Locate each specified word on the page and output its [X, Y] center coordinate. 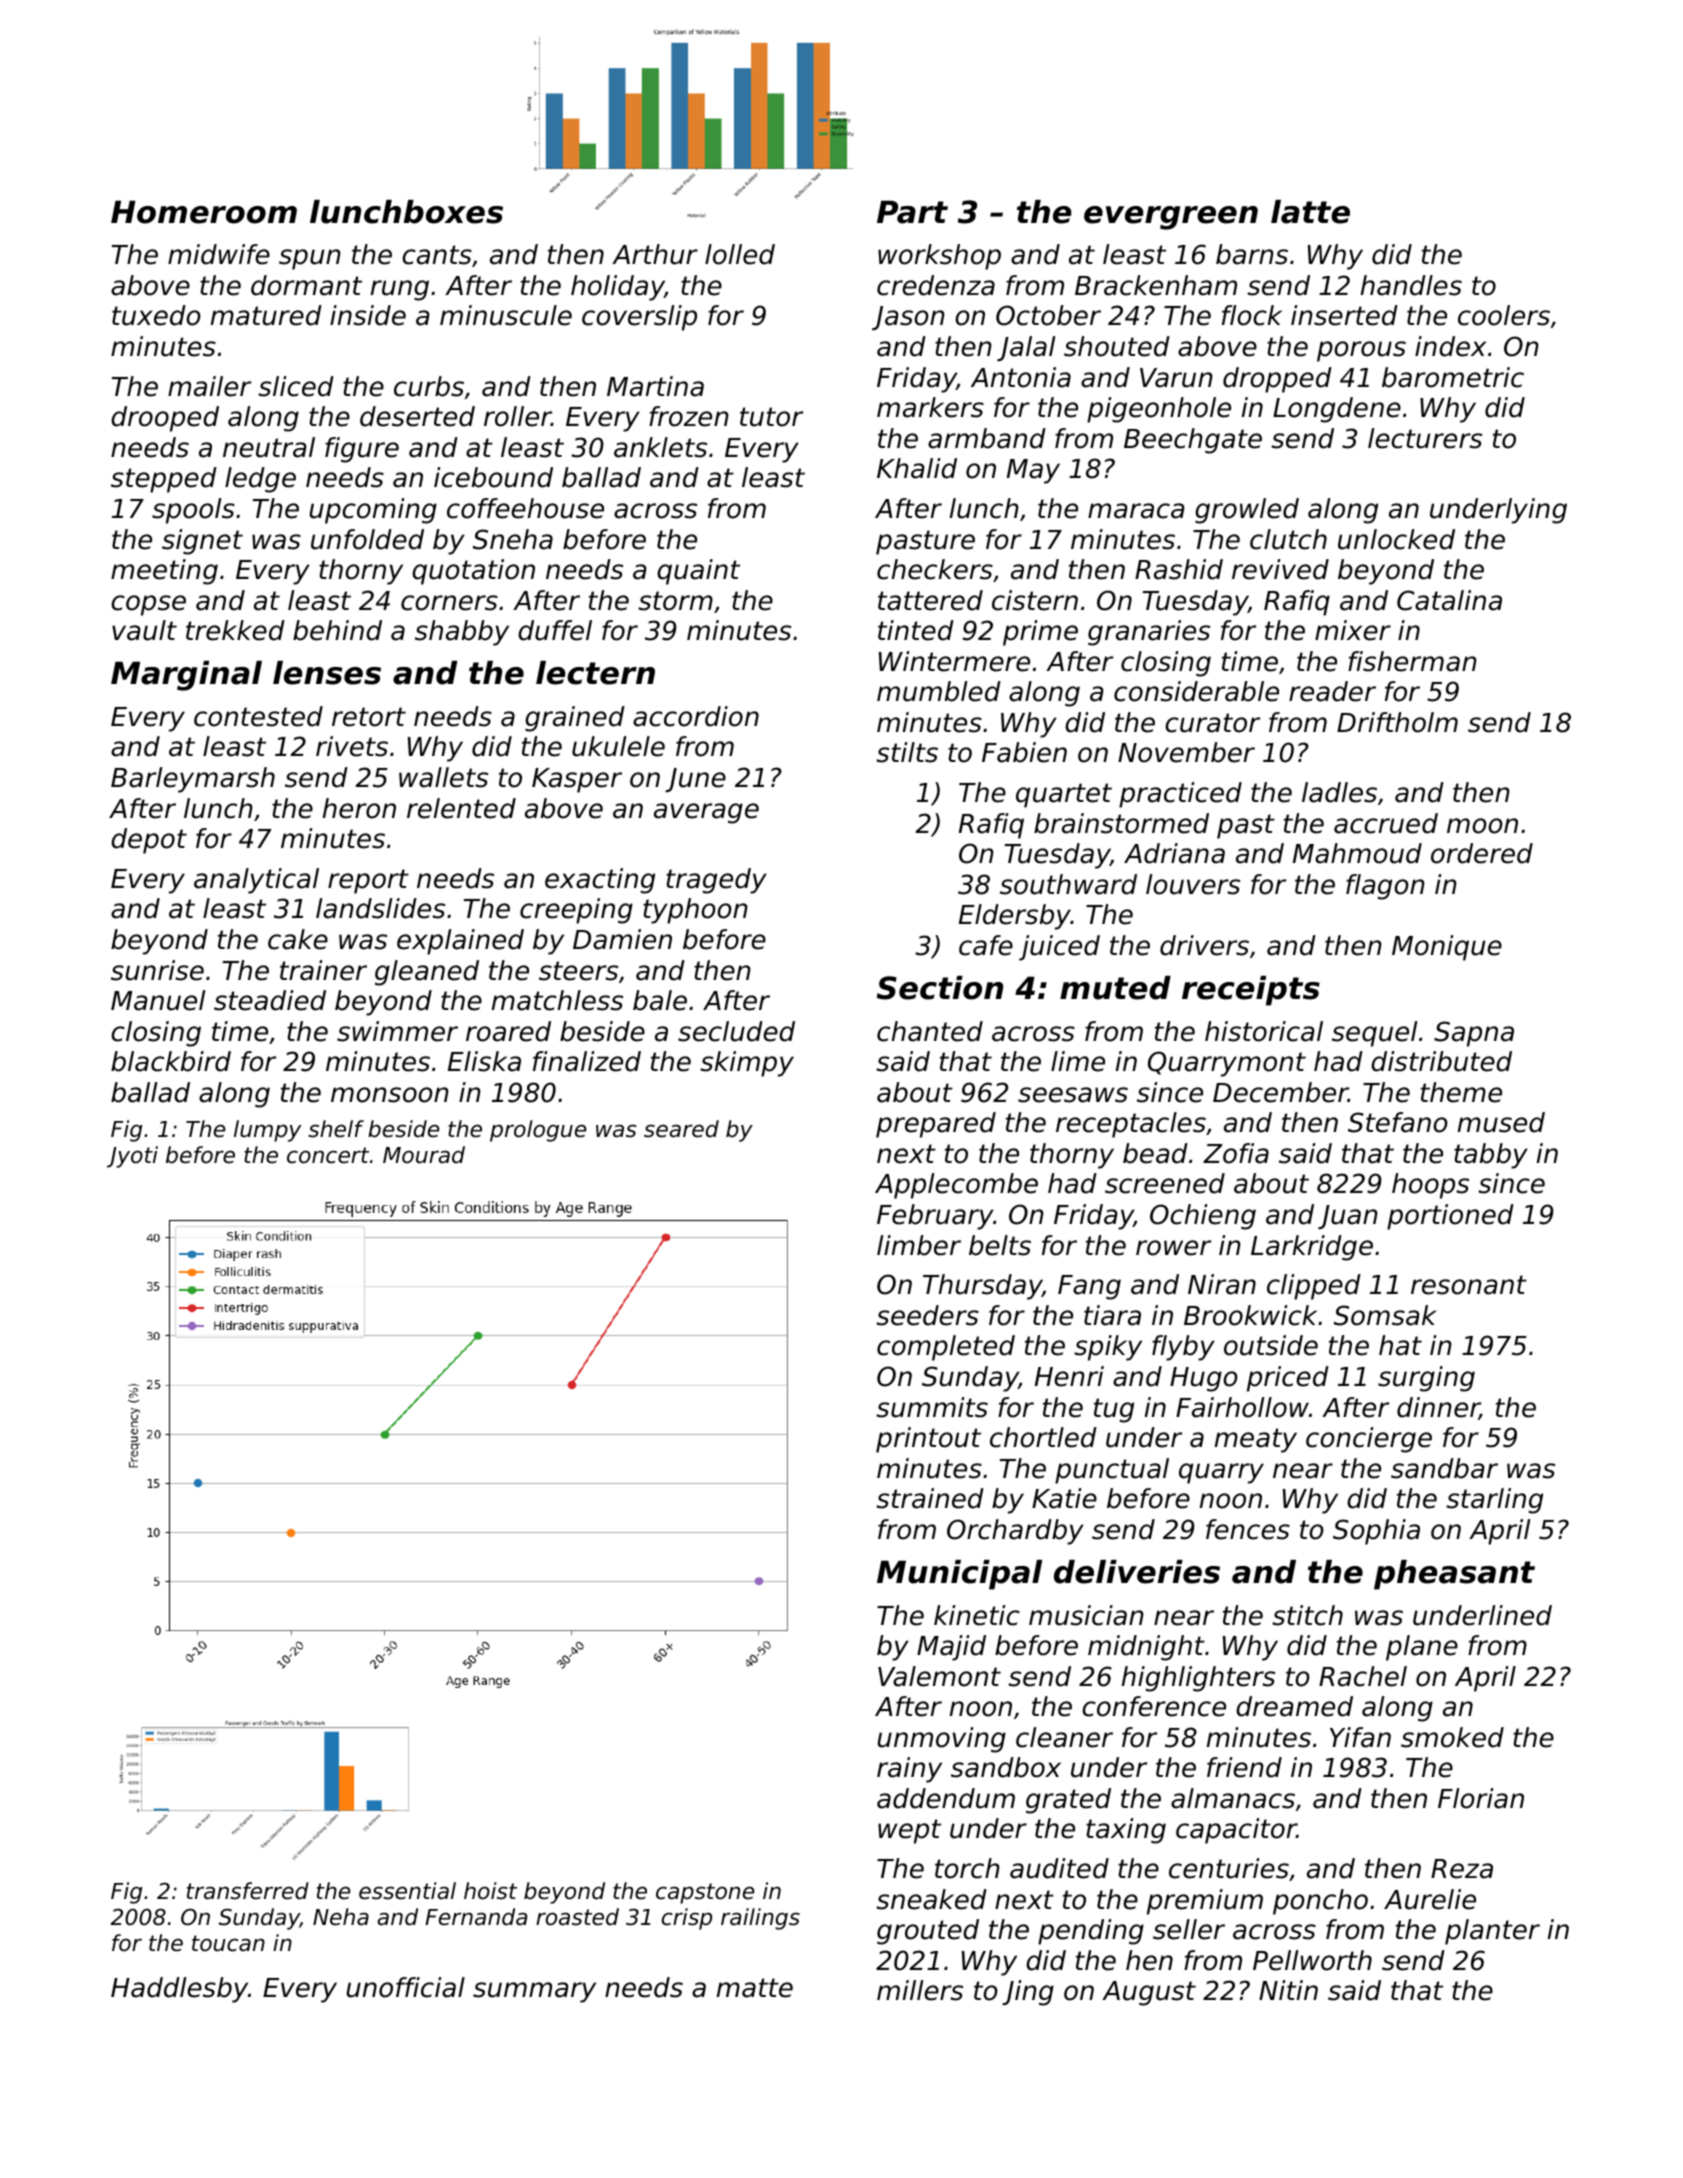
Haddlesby [179, 1990]
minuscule [506, 315]
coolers [1504, 315]
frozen [689, 416]
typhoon [695, 911]
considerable [1196, 691]
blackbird [171, 1061]
